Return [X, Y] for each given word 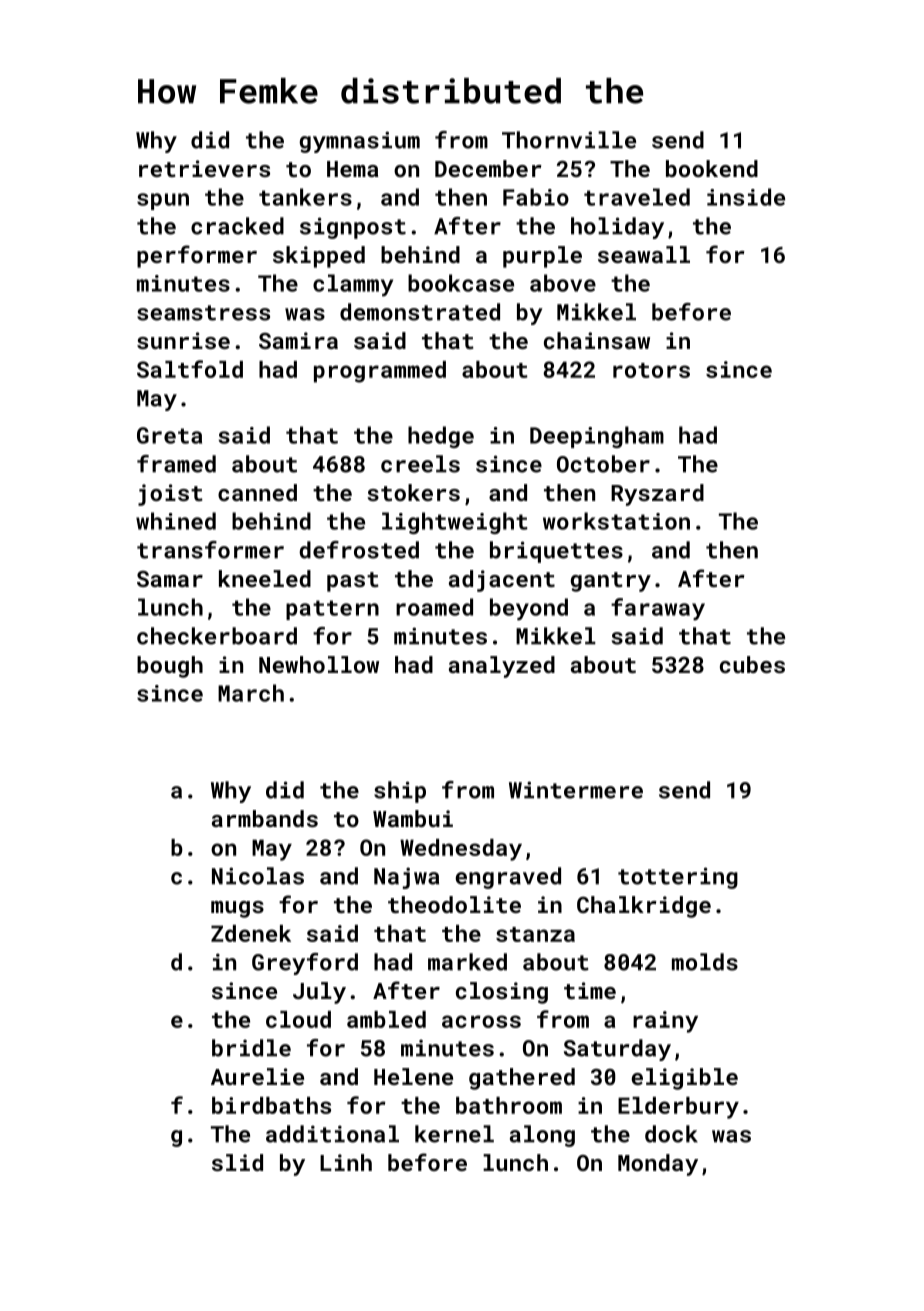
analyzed [502, 667]
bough [170, 667]
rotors [651, 370]
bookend [712, 168]
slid [237, 1162]
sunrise [183, 340]
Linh [346, 1162]
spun [163, 201]
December [488, 168]
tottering [678, 878]
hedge [441, 437]
